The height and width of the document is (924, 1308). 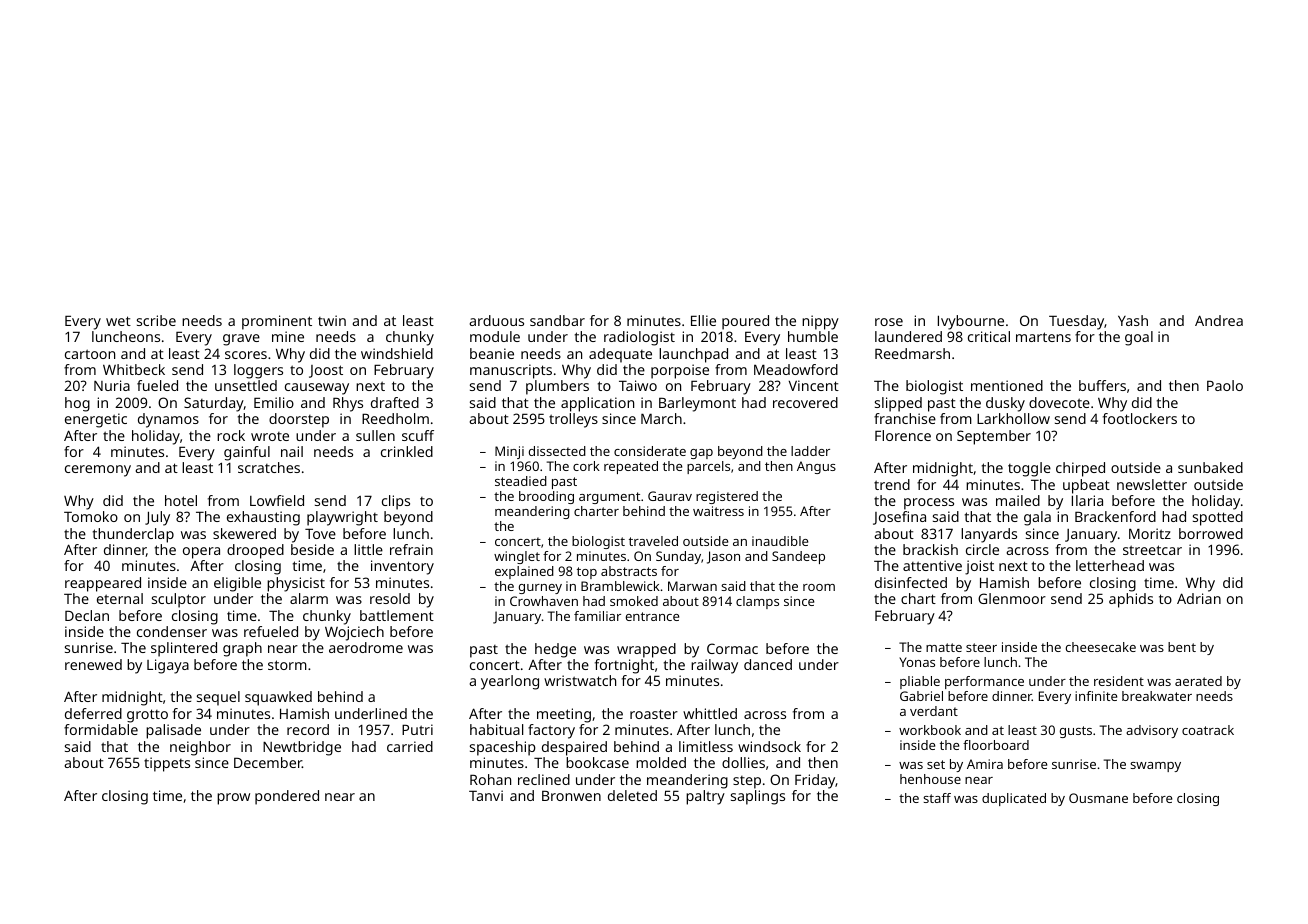 I want to click on Tanvi, so click(x=486, y=795).
